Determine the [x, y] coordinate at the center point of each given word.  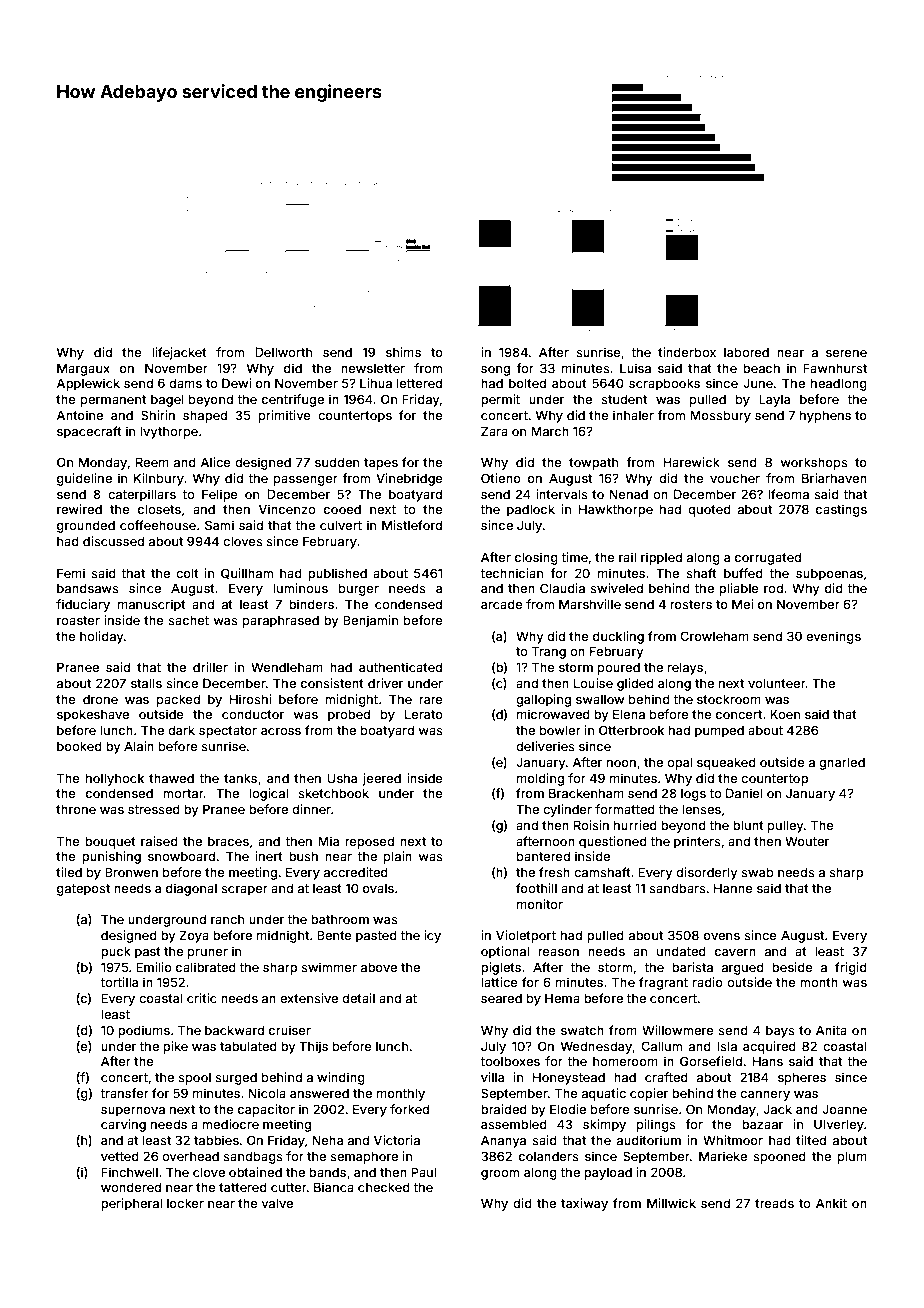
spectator [228, 732]
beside [792, 967]
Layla [774, 400]
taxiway [584, 1204]
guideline [84, 479]
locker [185, 1203]
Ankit [831, 1203]
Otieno [501, 478]
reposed [369, 842]
